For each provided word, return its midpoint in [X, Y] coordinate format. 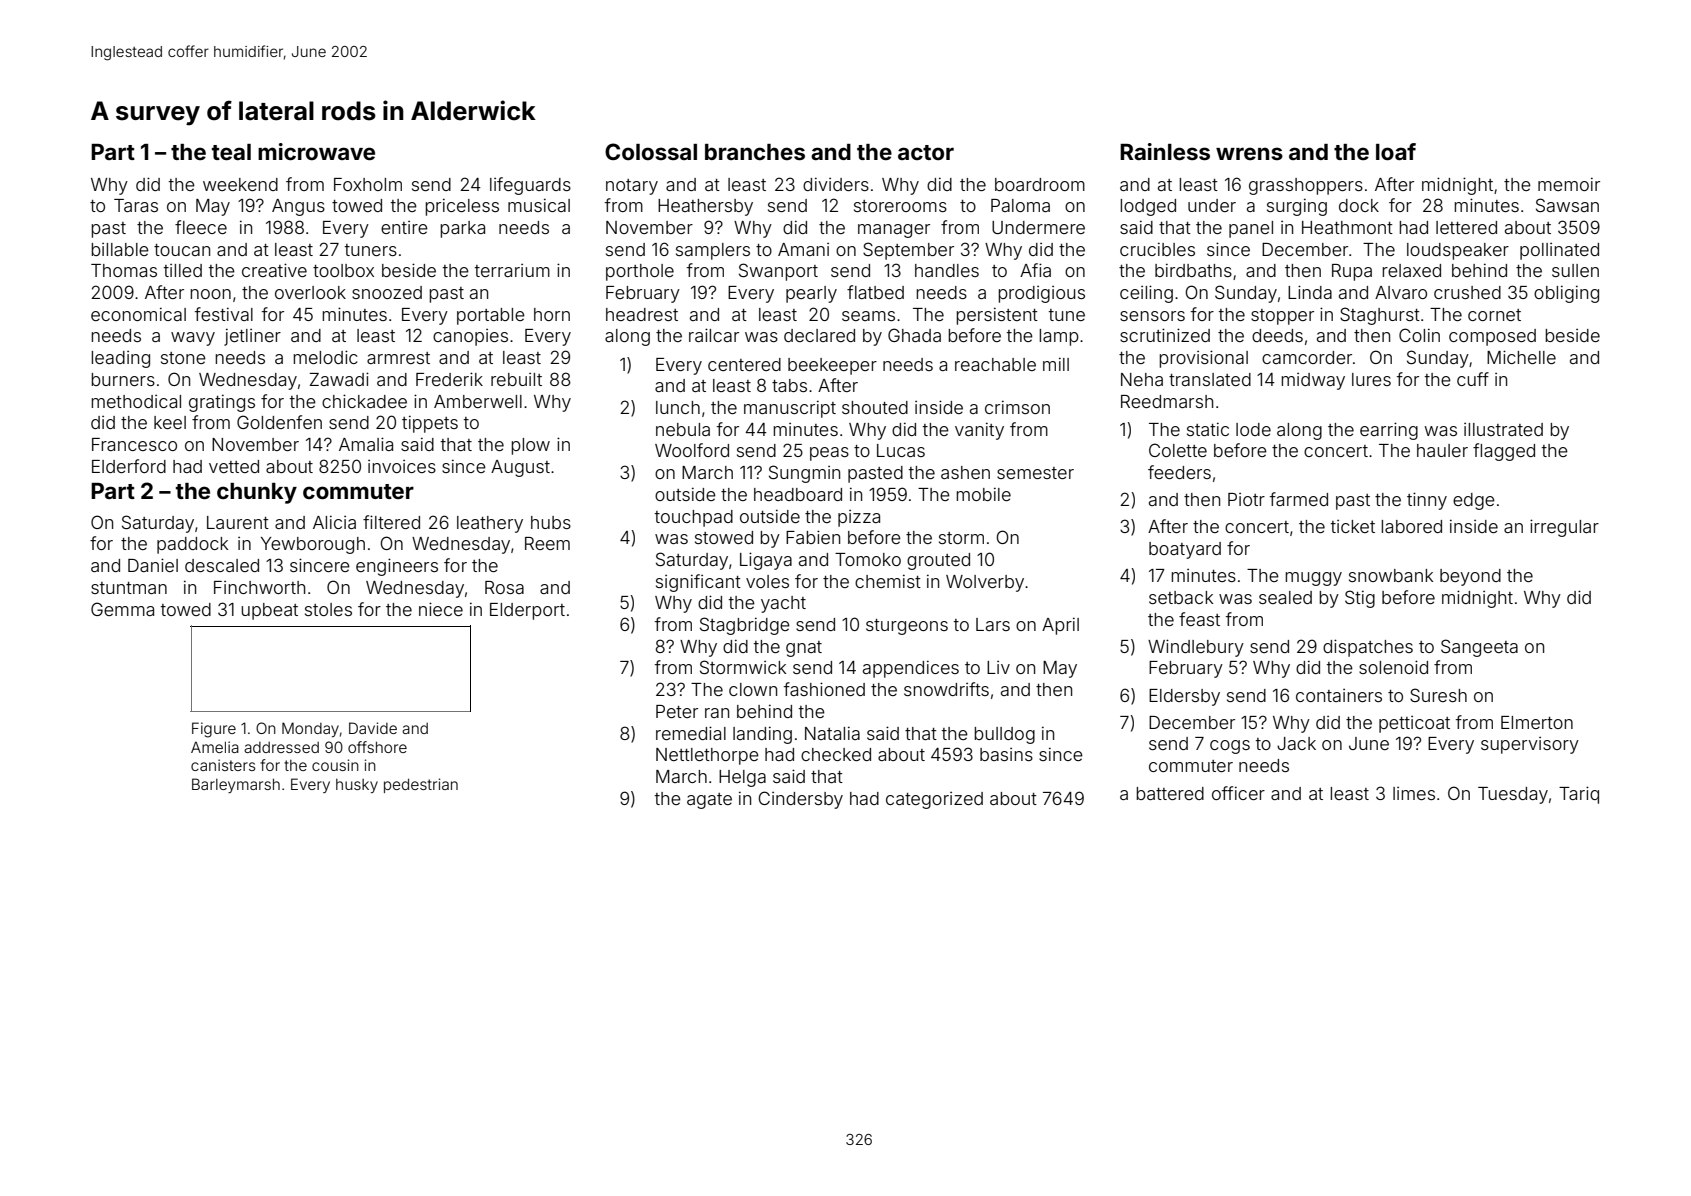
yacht [783, 604]
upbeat [269, 611]
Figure [214, 730]
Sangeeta [1479, 648]
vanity [979, 431]
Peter [677, 711]
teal [231, 152]
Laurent [238, 522]
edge [1474, 501]
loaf [1396, 151]
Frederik [449, 379]
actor [926, 152]
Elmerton [1537, 722]
